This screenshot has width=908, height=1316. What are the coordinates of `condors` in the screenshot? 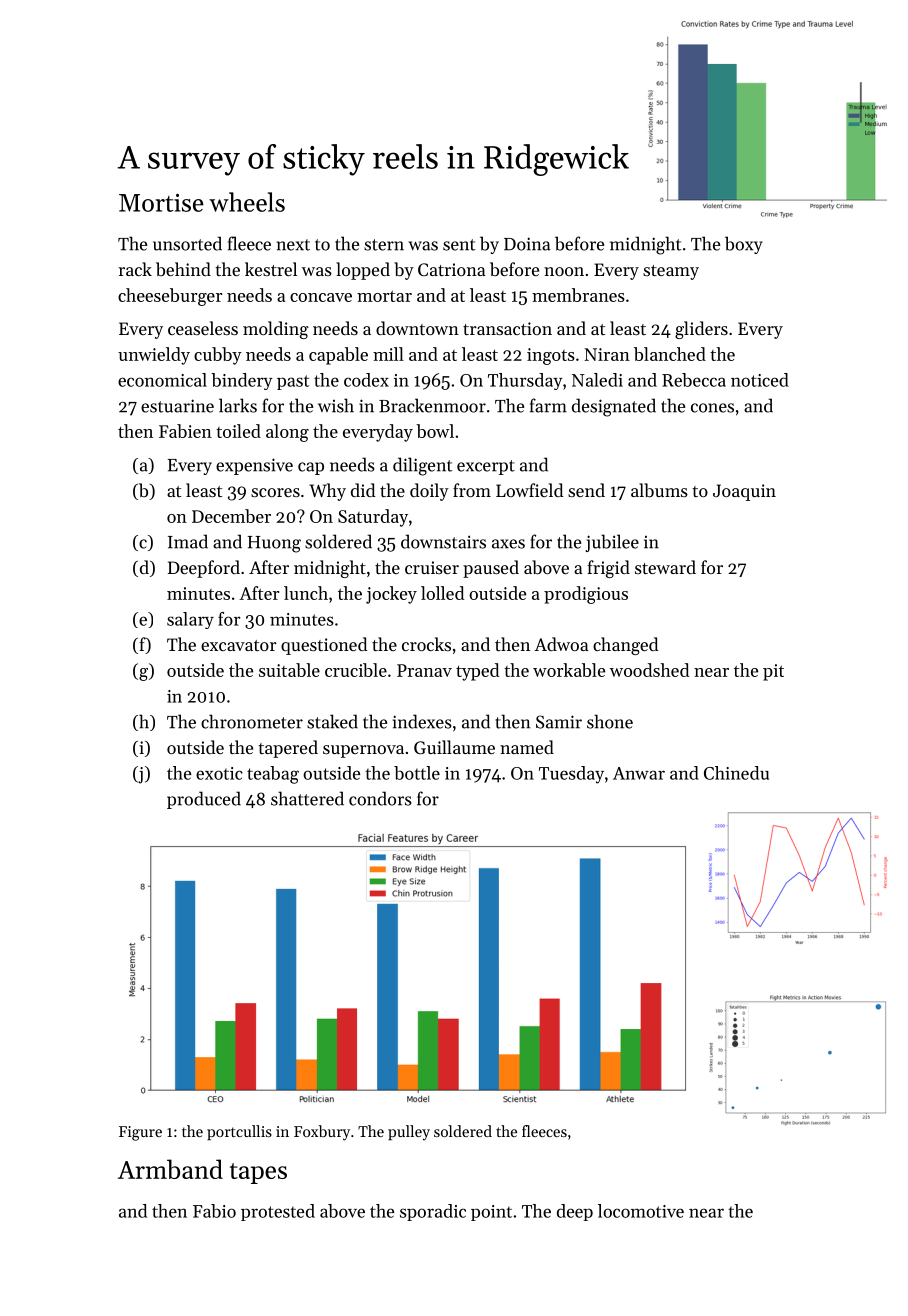 It's located at (380, 798).
